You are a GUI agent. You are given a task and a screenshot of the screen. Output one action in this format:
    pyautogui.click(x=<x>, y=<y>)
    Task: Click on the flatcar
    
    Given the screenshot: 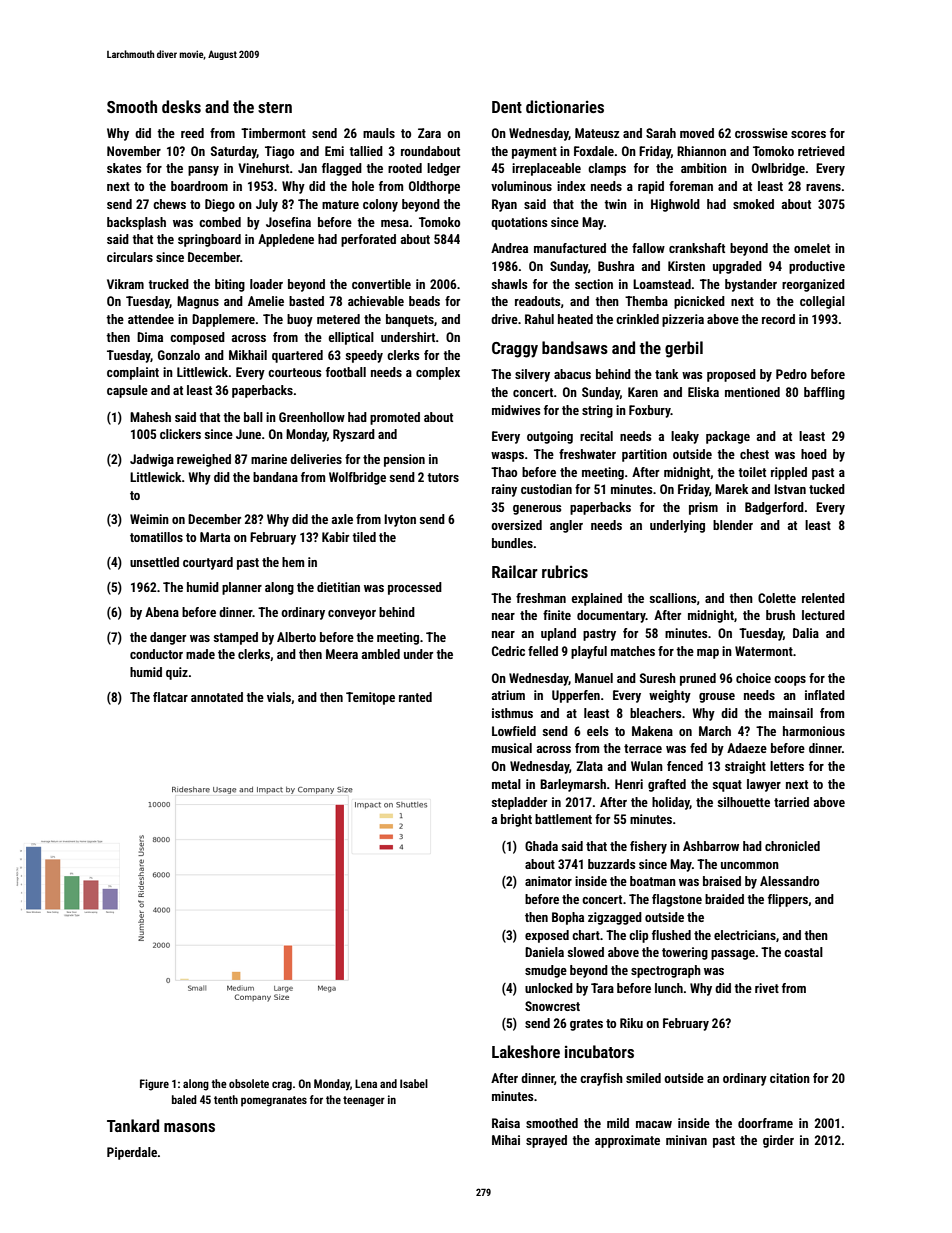 What is the action you would take?
    pyautogui.click(x=170, y=697)
